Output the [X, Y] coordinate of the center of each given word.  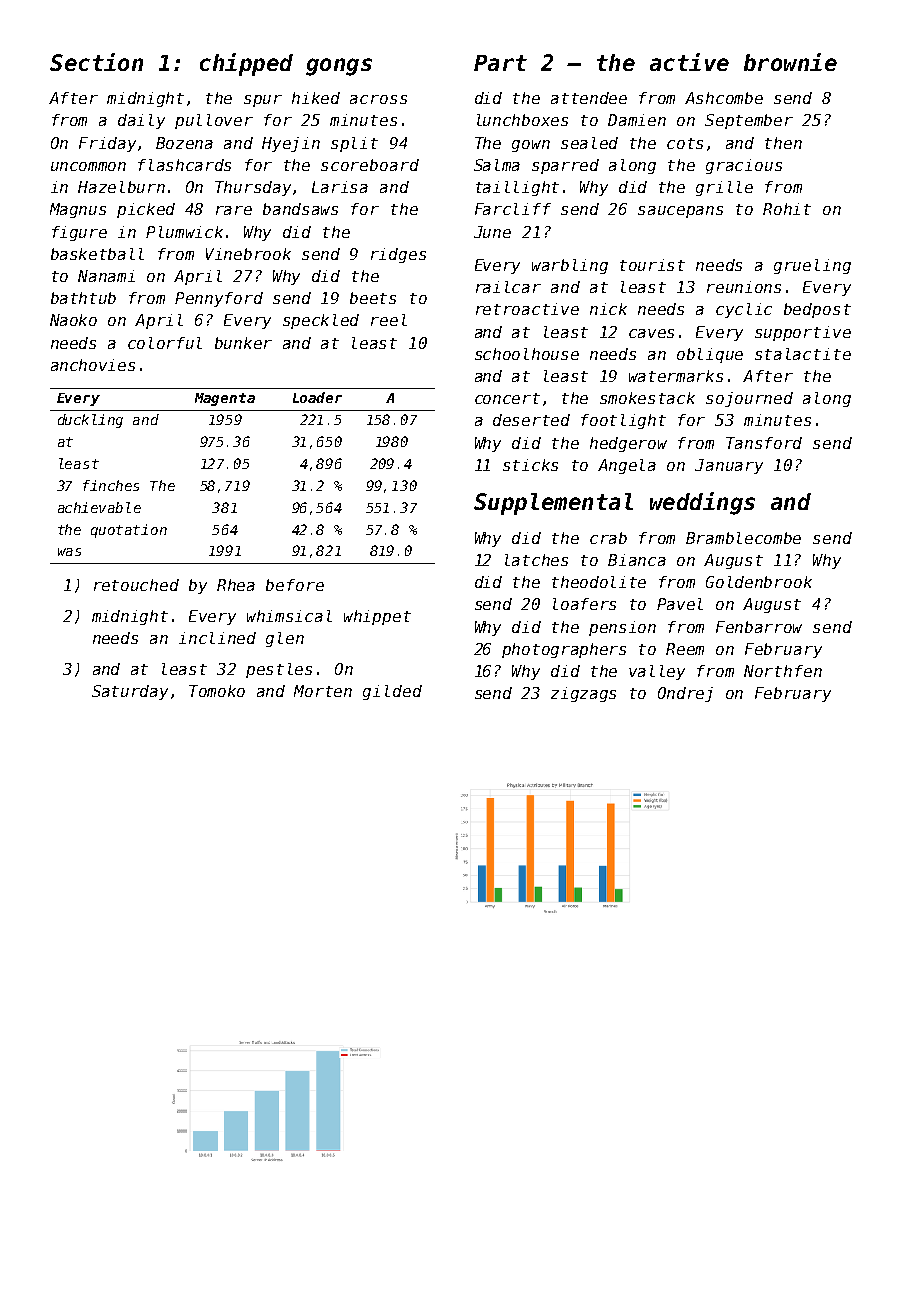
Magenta [225, 399]
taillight [517, 188]
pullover [214, 121]
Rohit [787, 209]
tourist [652, 265]
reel [389, 320]
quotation [129, 531]
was [69, 552]
